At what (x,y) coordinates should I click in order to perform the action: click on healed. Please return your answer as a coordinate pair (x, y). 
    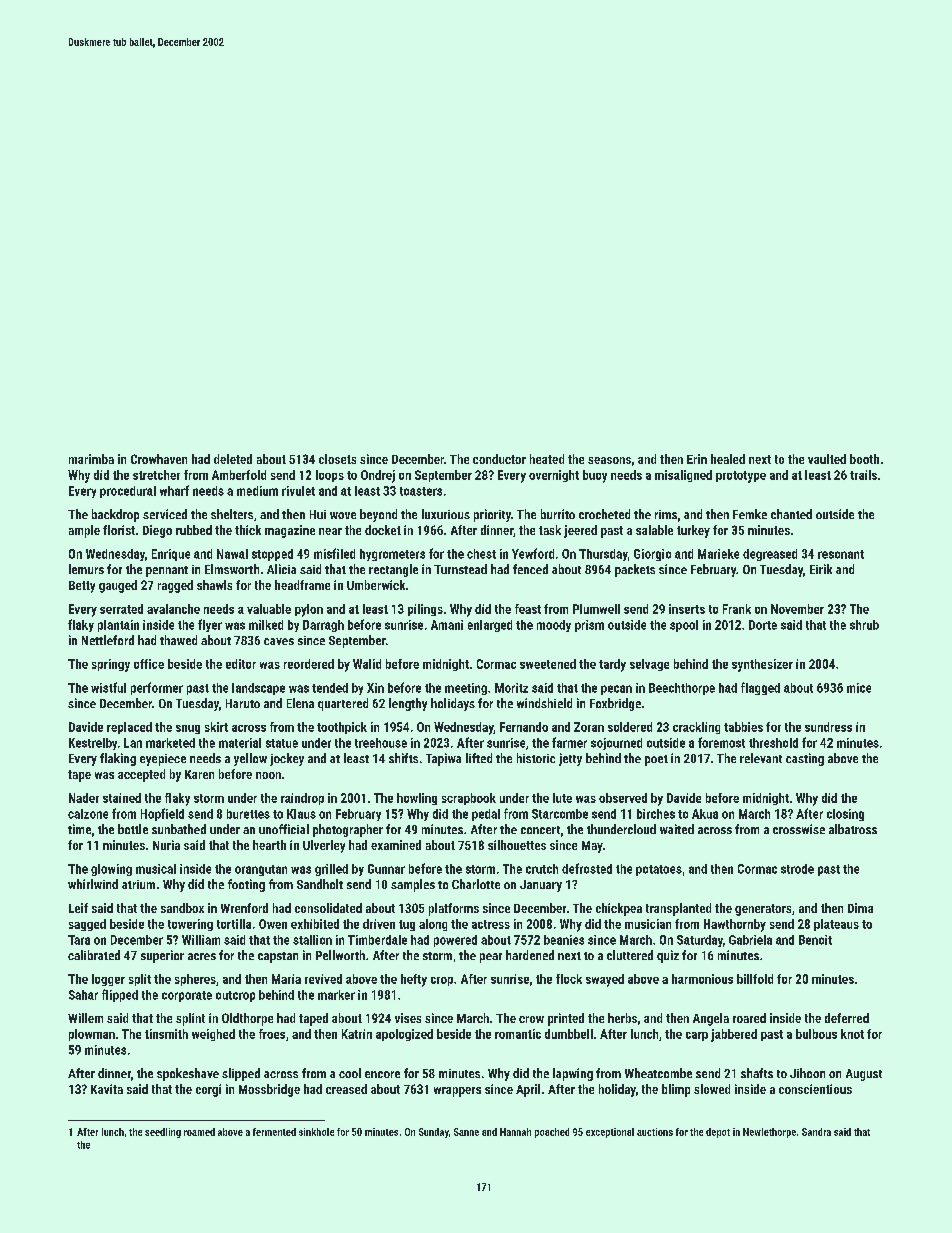
    Looking at the image, I should click on (728, 459).
